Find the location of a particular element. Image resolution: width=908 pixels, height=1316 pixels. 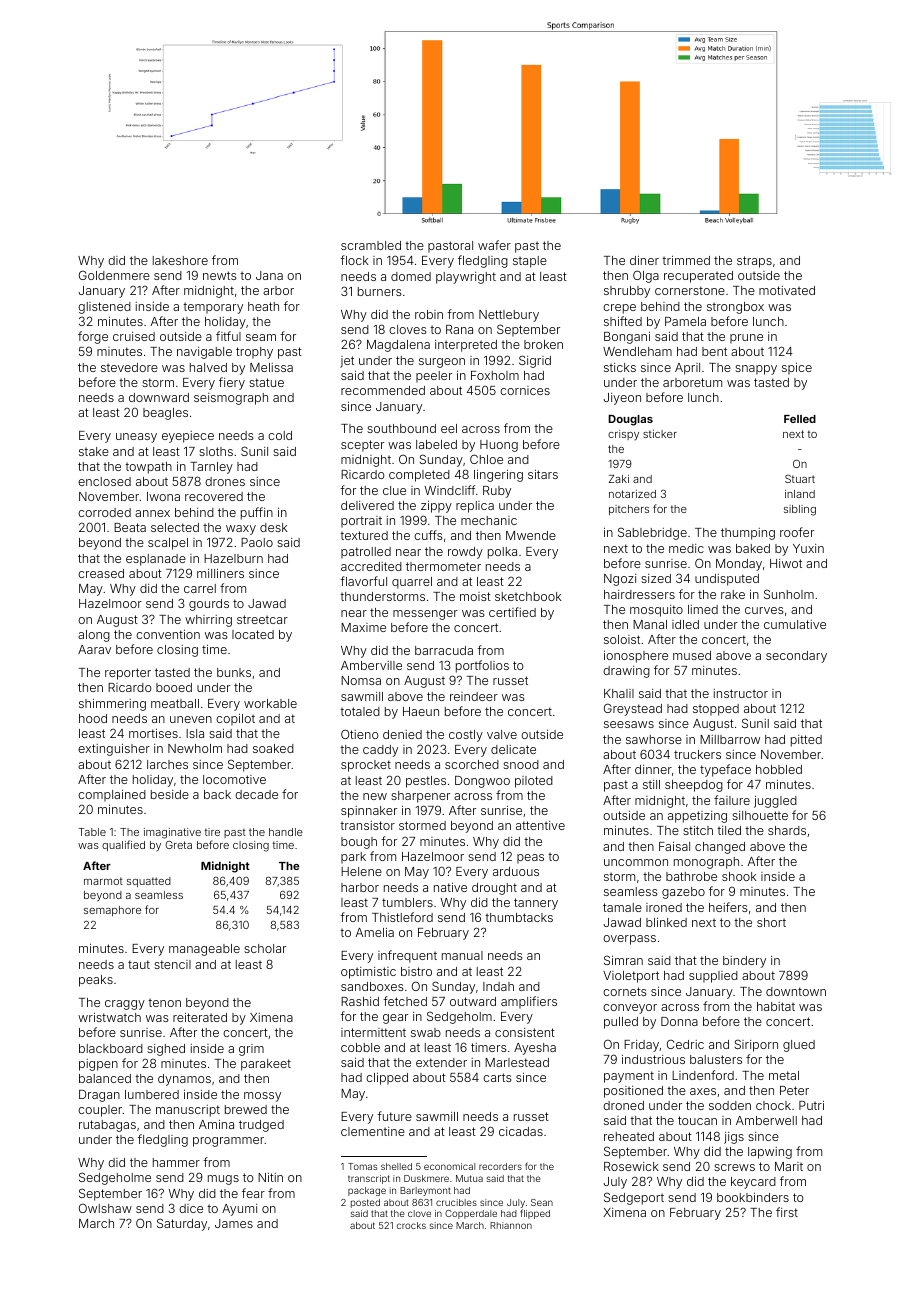

Sablebridge is located at coordinates (652, 533).
